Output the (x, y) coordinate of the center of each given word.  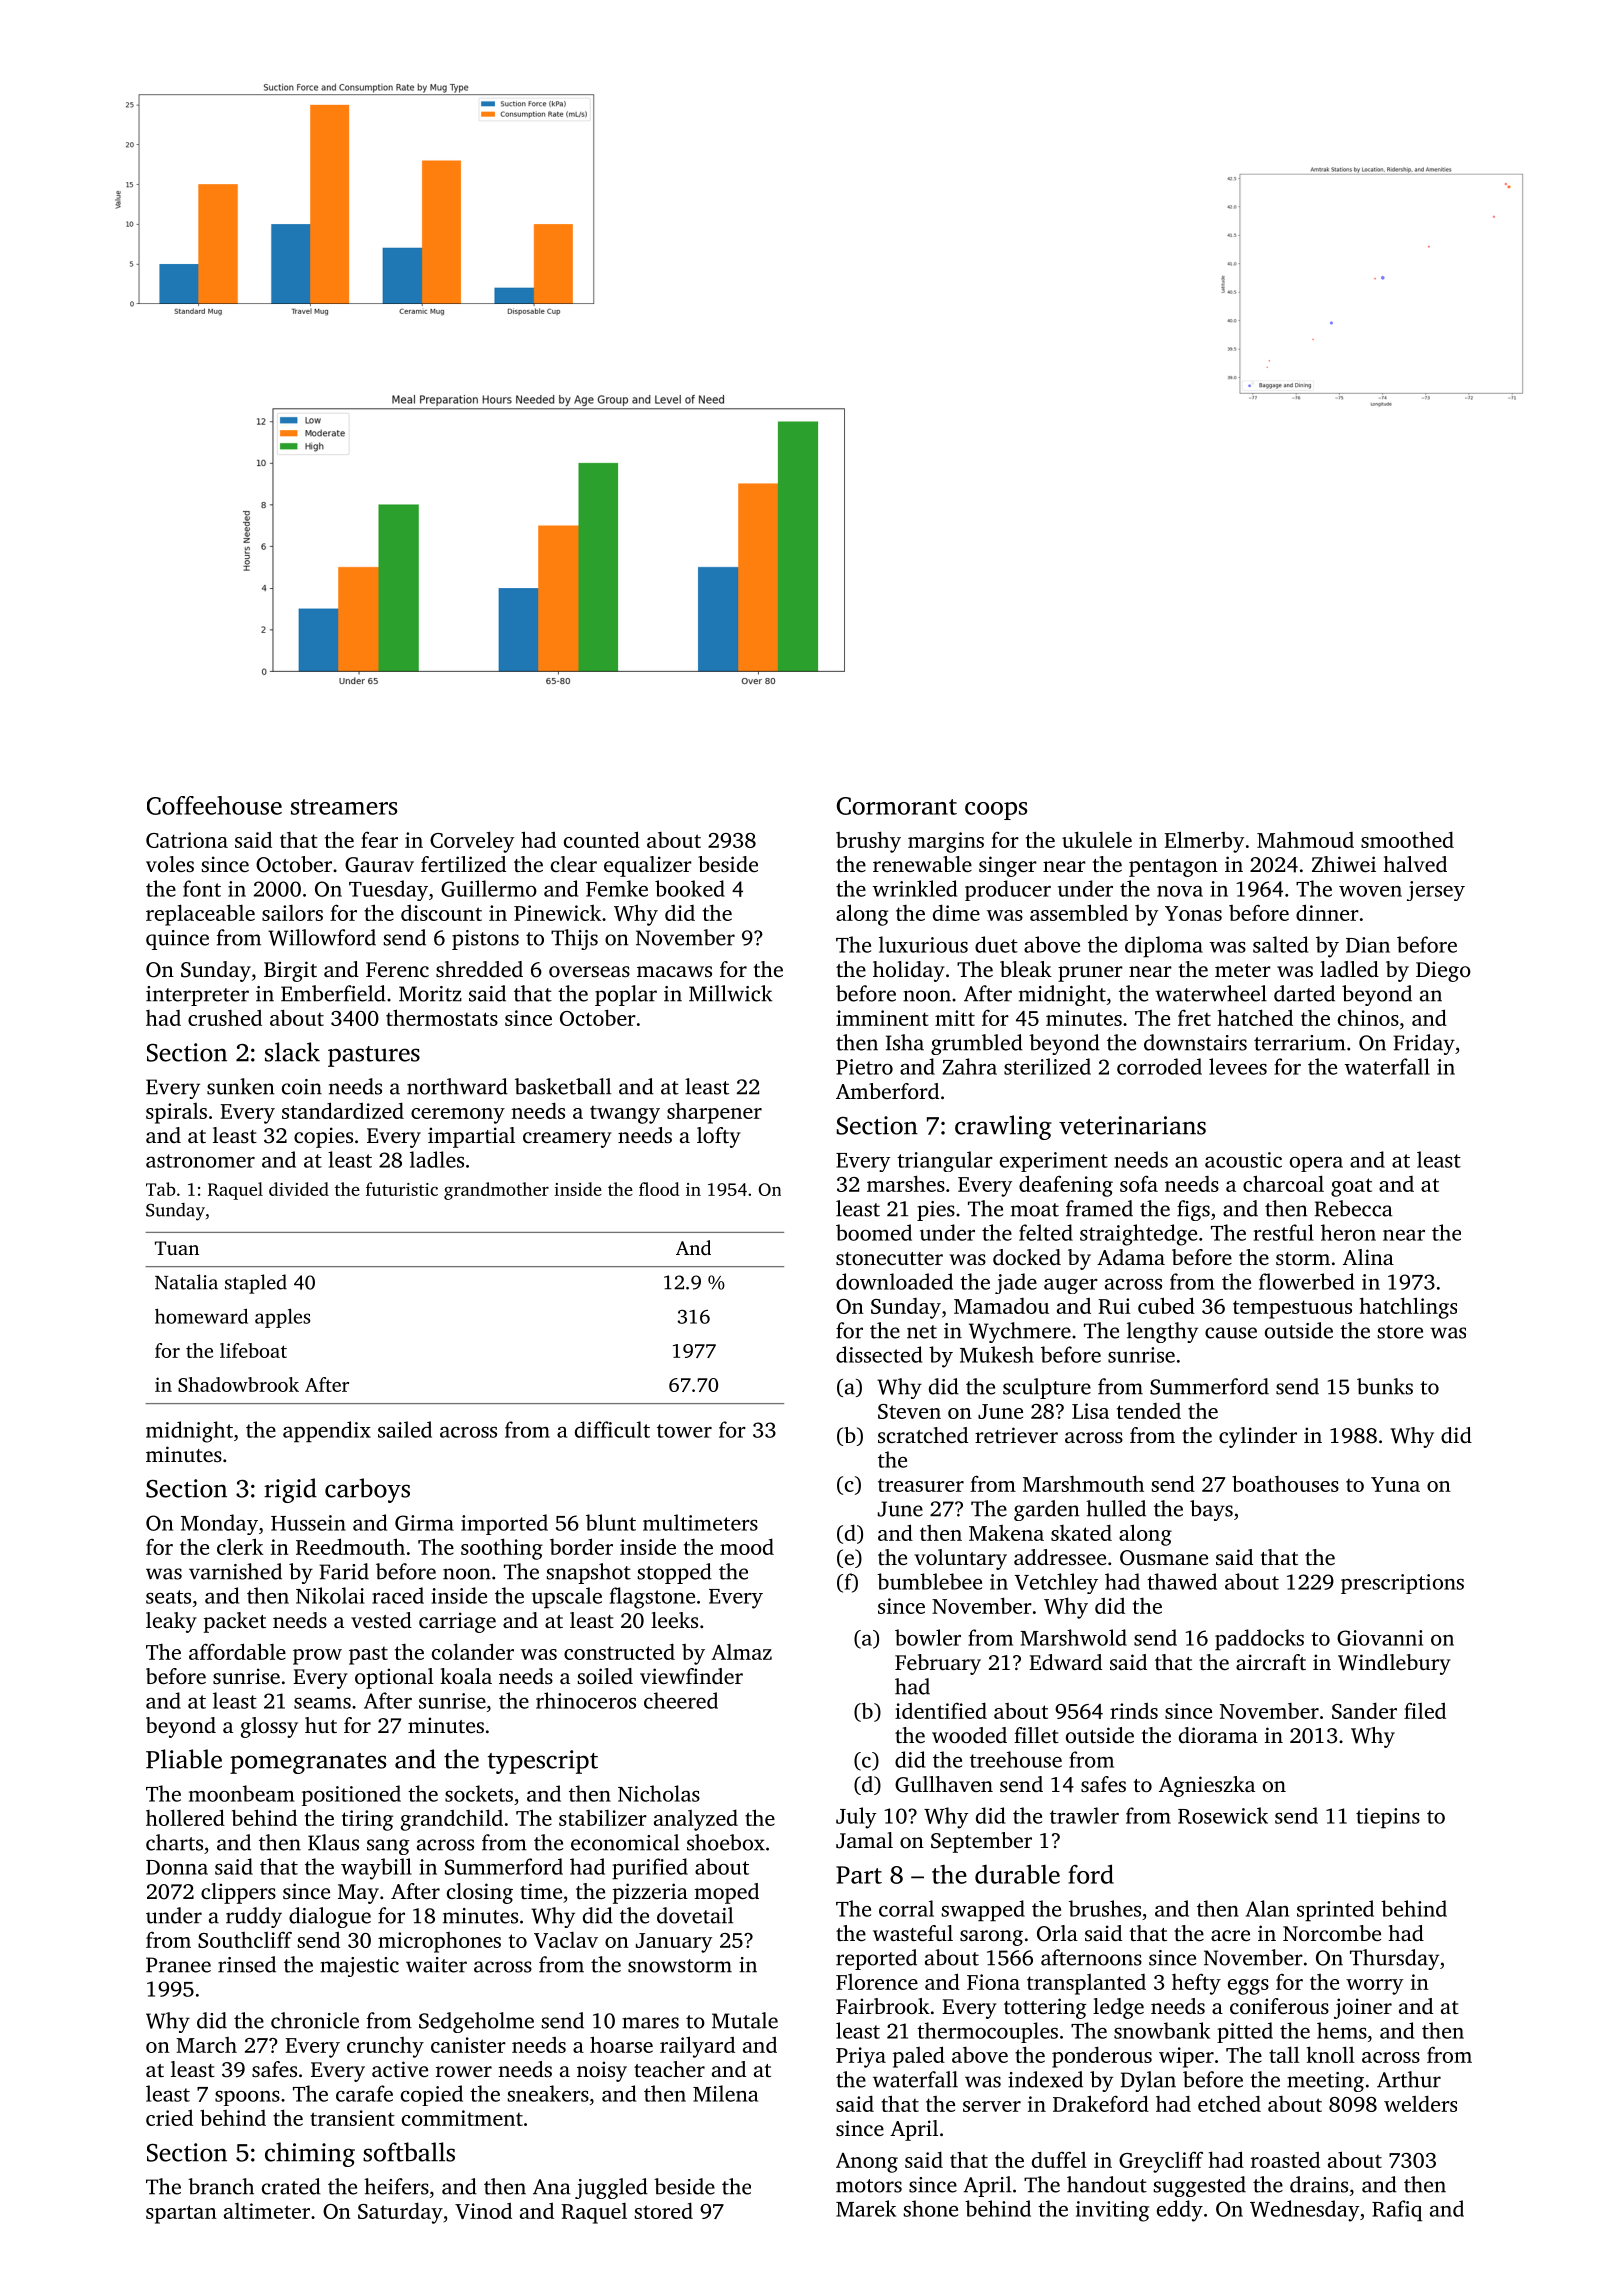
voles (170, 864)
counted (602, 839)
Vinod (483, 2211)
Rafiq (1397, 2211)
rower (464, 2071)
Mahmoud (1305, 839)
